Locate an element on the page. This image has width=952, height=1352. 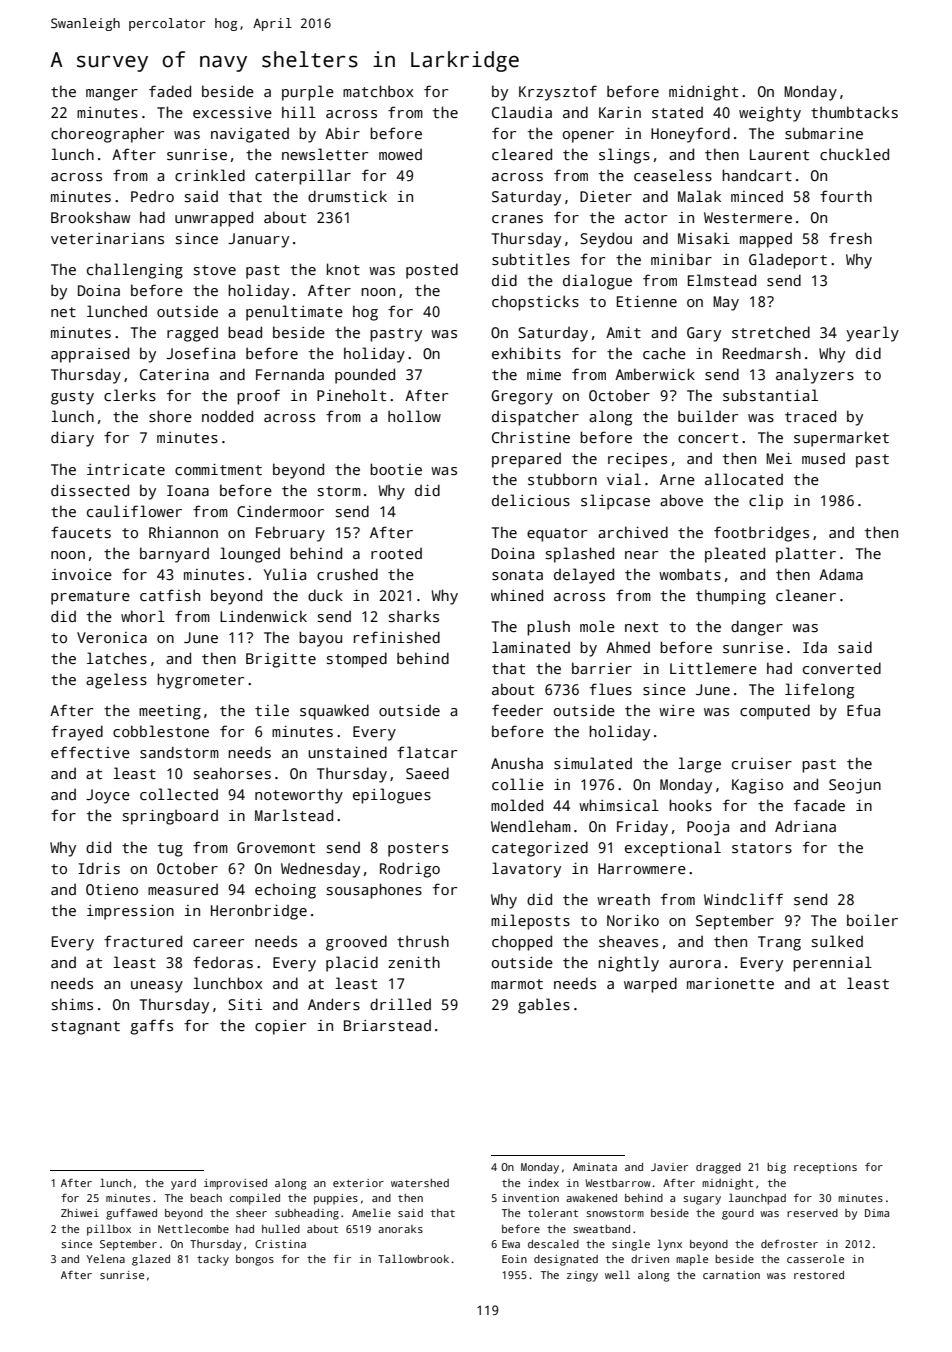
Eoin is located at coordinates (514, 1259).
